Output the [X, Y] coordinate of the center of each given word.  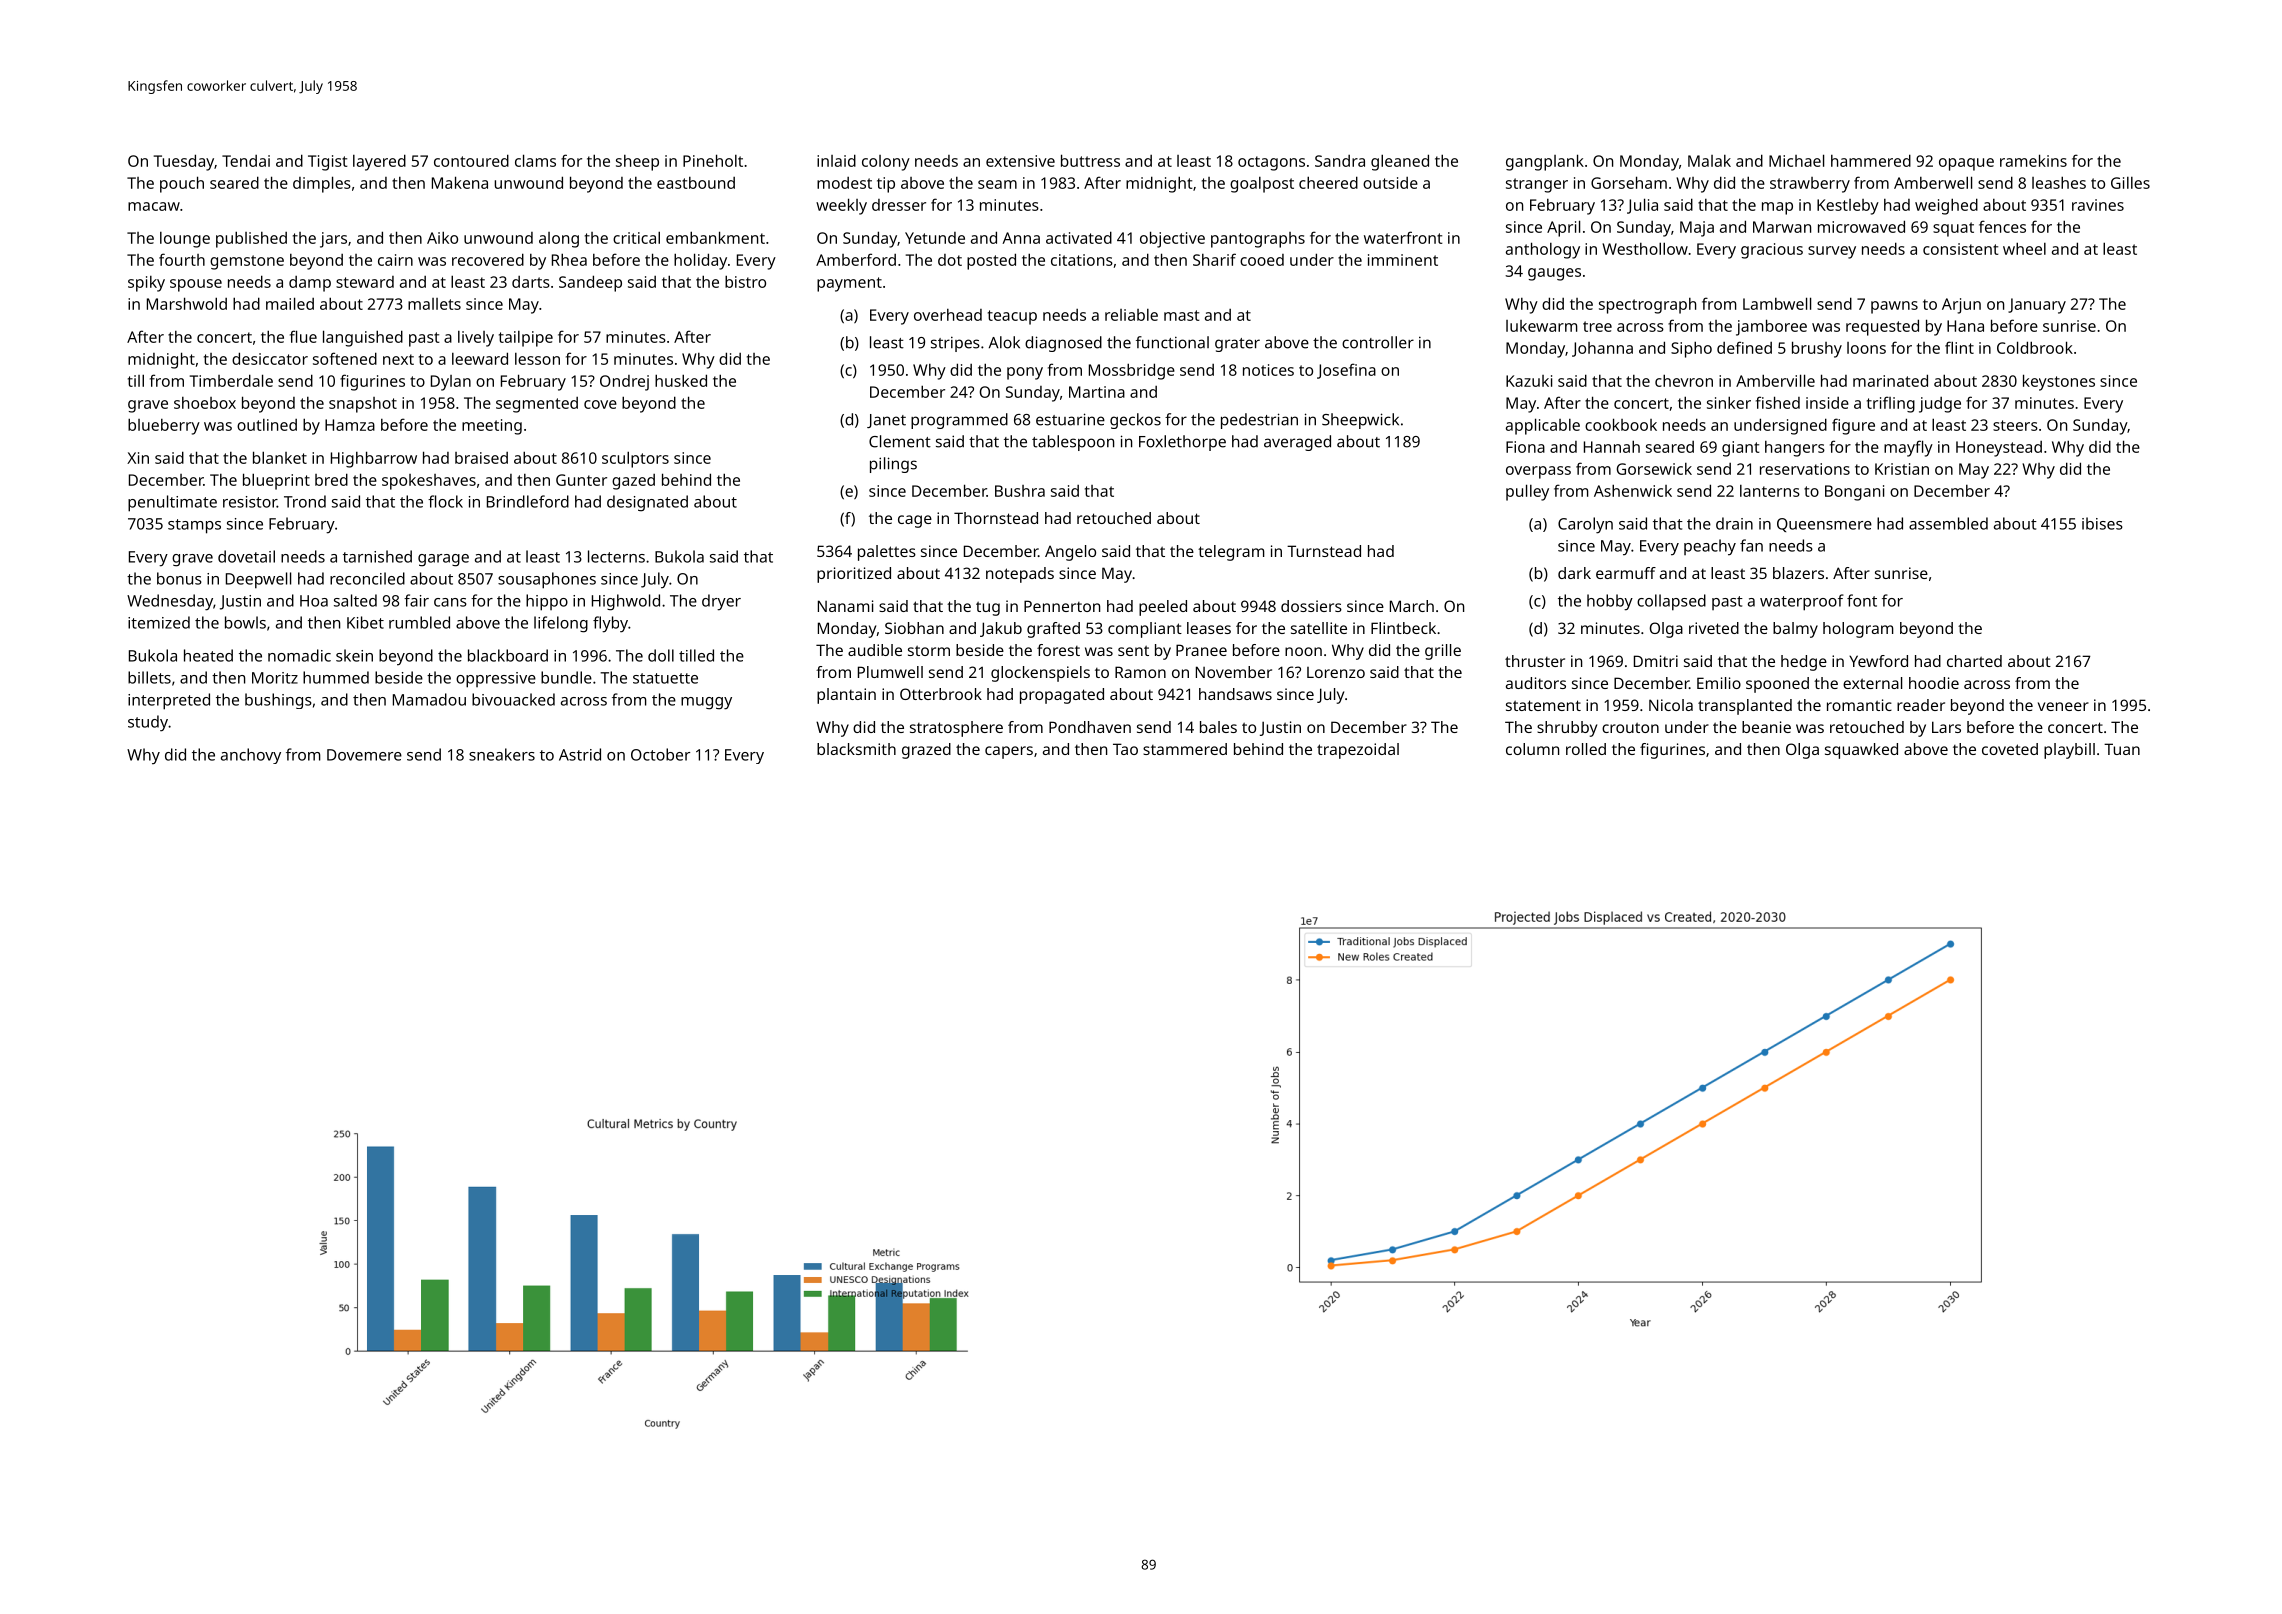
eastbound [696, 183]
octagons [1271, 163]
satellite [1319, 628]
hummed [336, 677]
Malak [1709, 161]
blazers [1798, 573]
